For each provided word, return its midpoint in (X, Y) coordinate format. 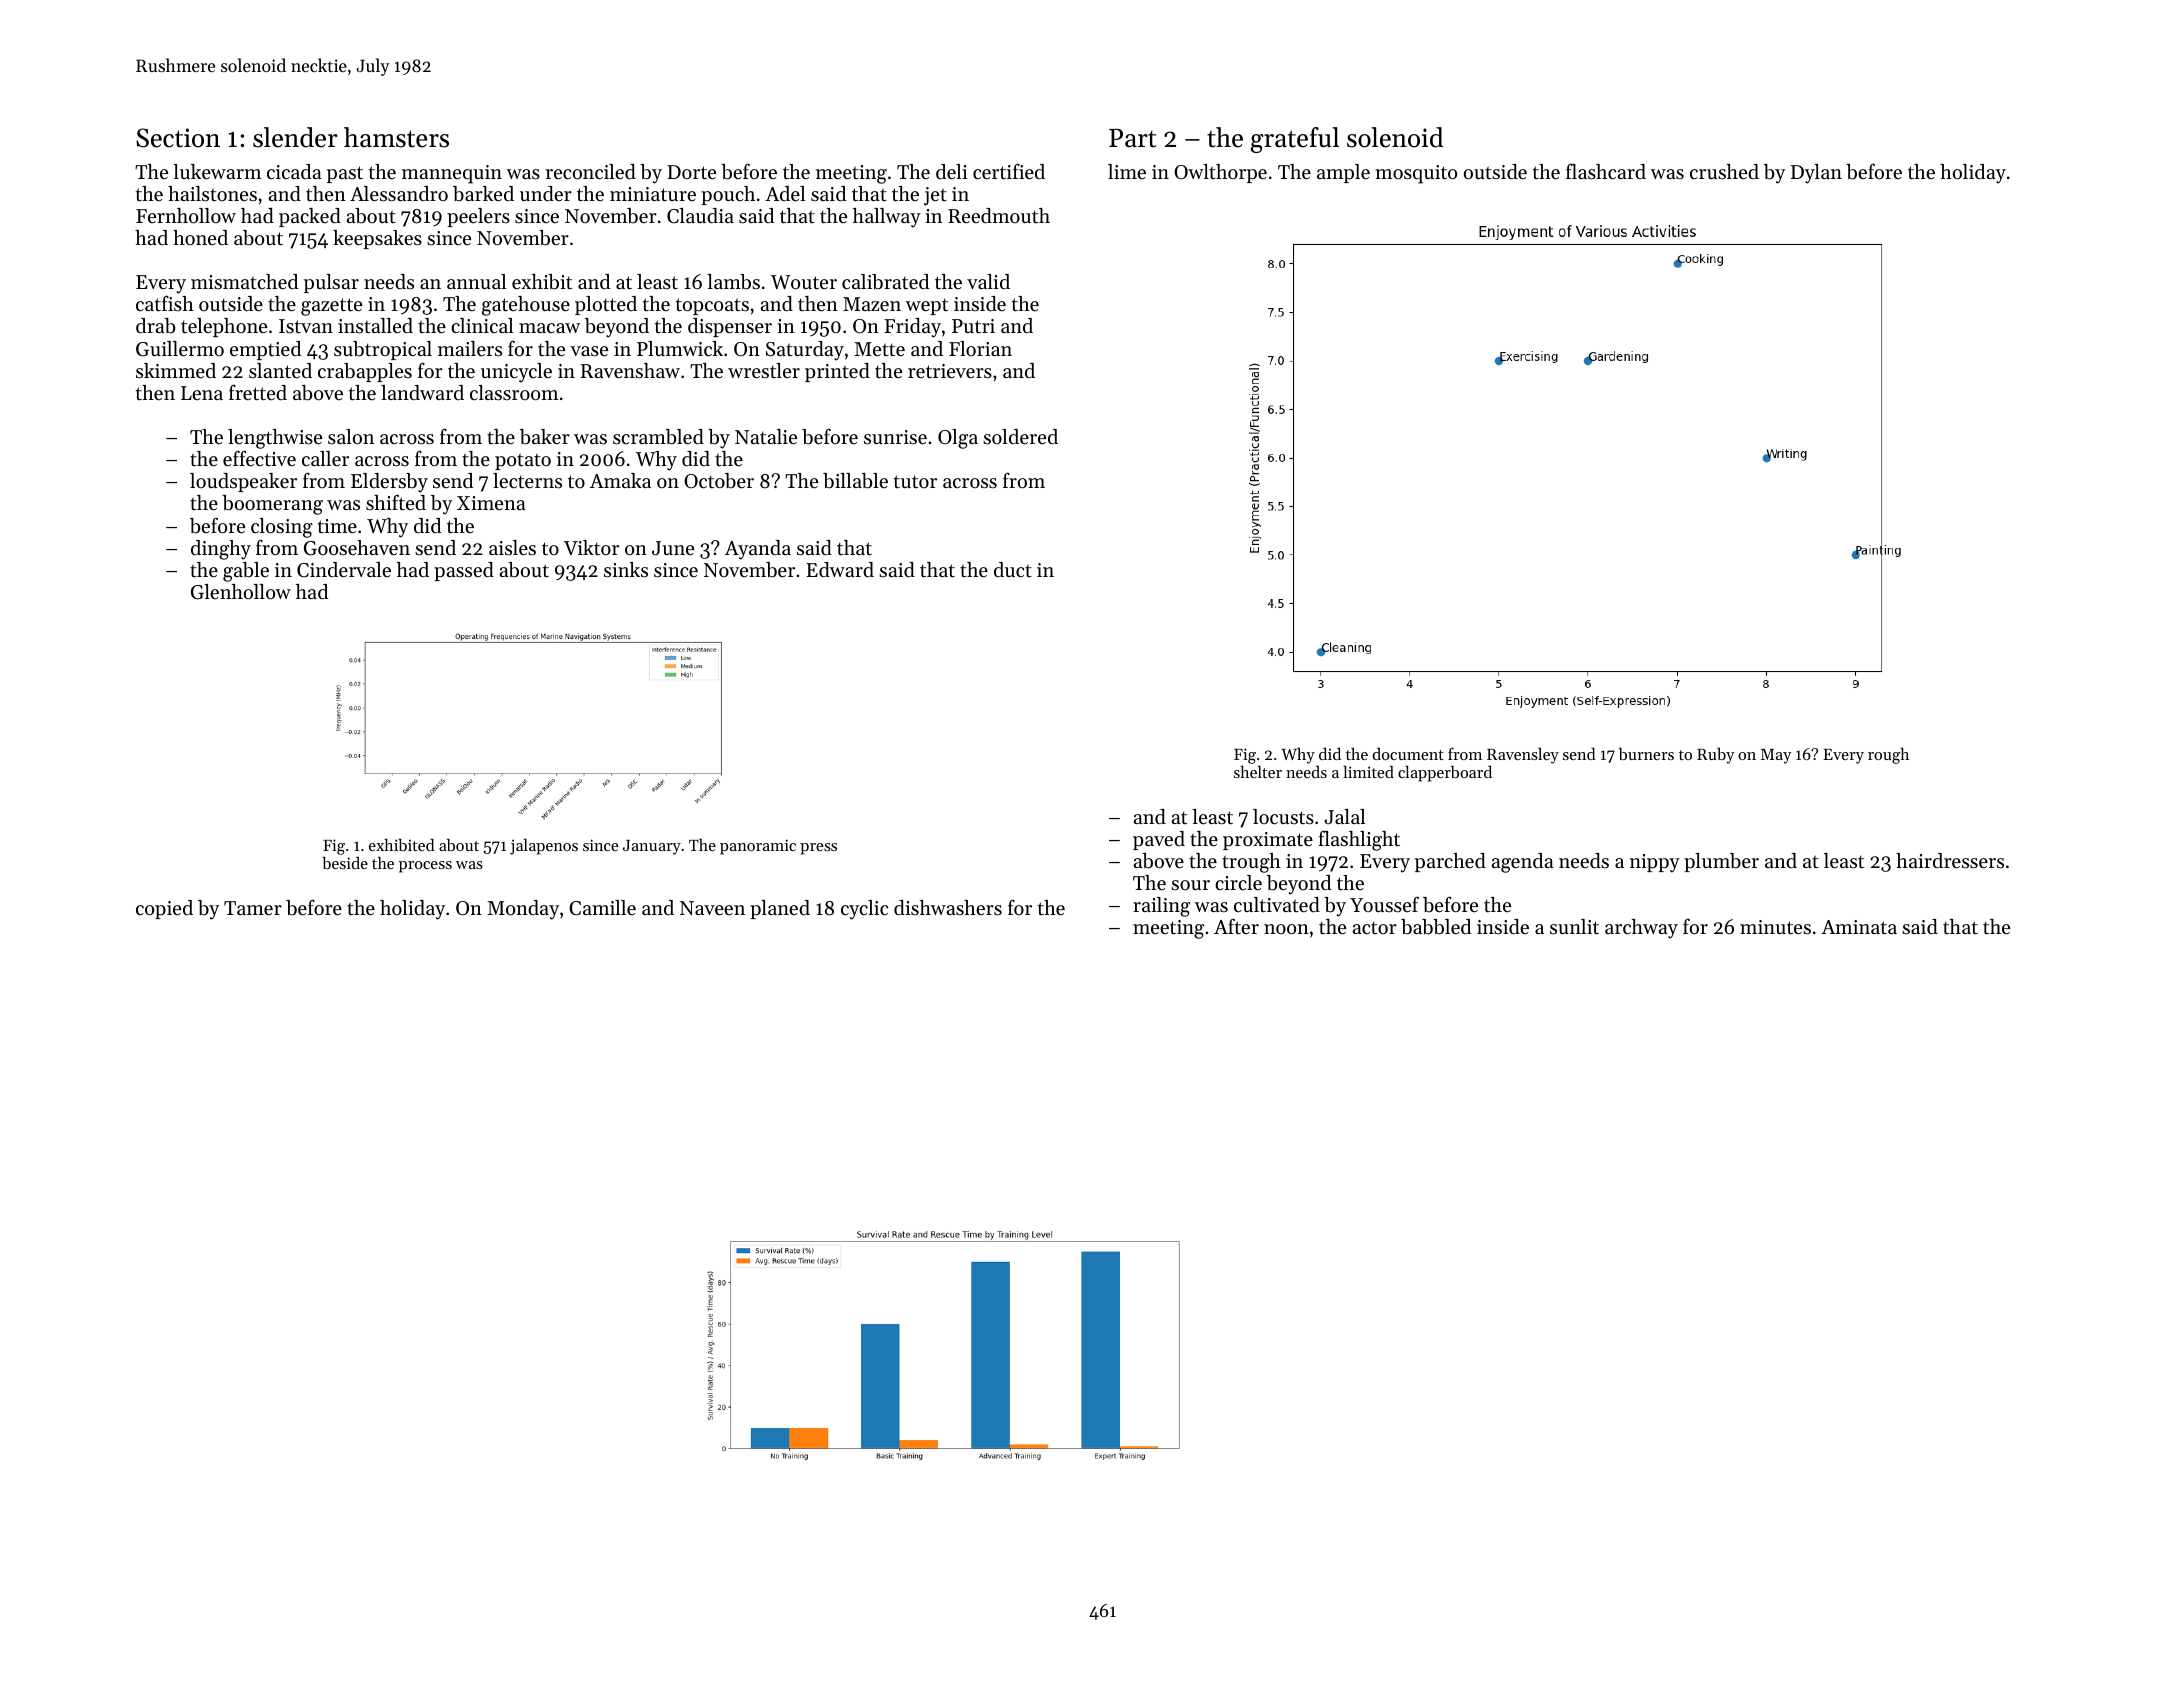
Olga (958, 439)
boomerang (272, 505)
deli (952, 171)
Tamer (253, 908)
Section (178, 138)
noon (1286, 929)
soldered (1020, 437)
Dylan (1816, 174)
